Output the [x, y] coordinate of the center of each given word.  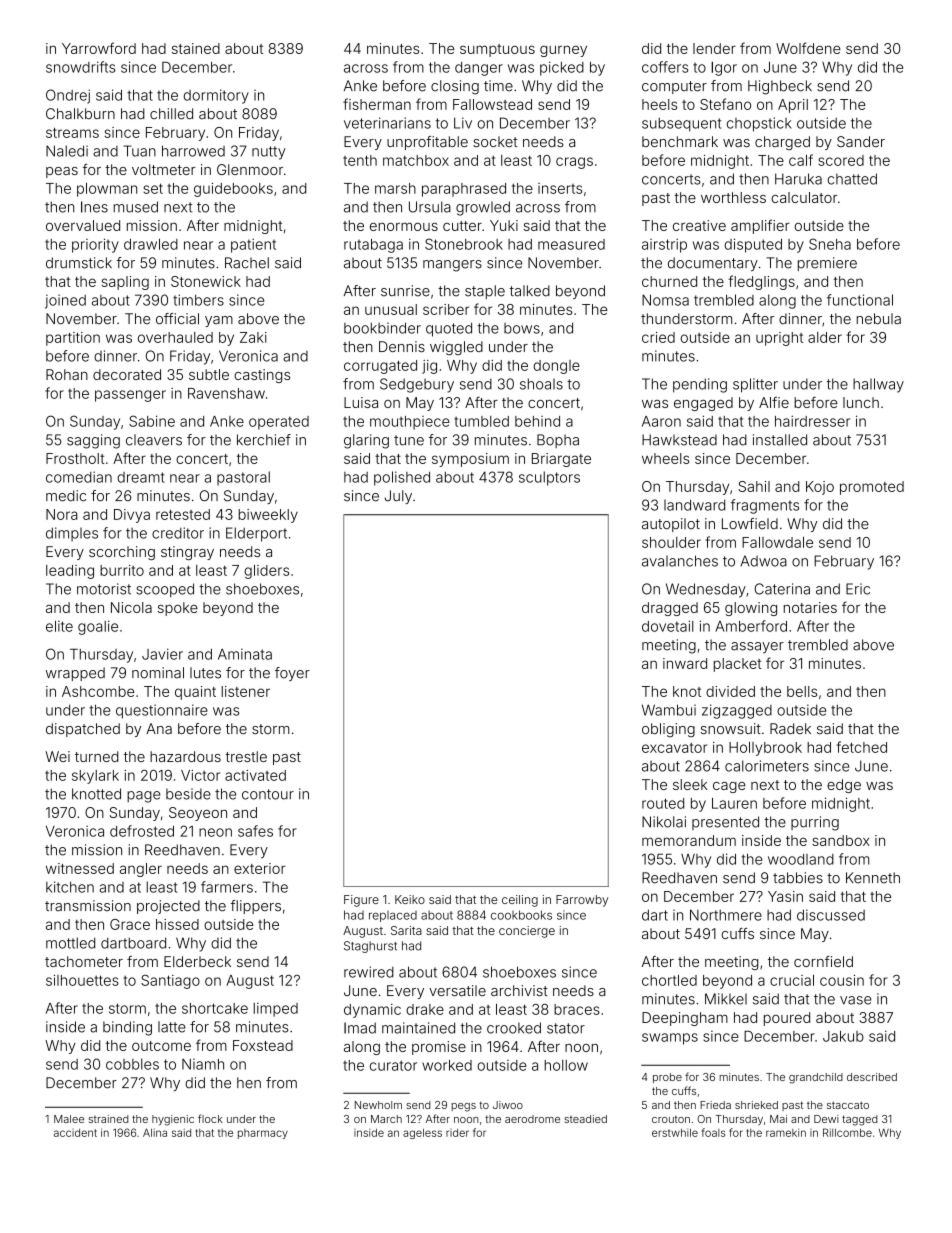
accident [75, 1133]
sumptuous [497, 50]
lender [714, 48]
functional [860, 300]
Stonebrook [464, 244]
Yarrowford [99, 48]
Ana [159, 728]
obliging [668, 730]
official [177, 319]
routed [663, 803]
